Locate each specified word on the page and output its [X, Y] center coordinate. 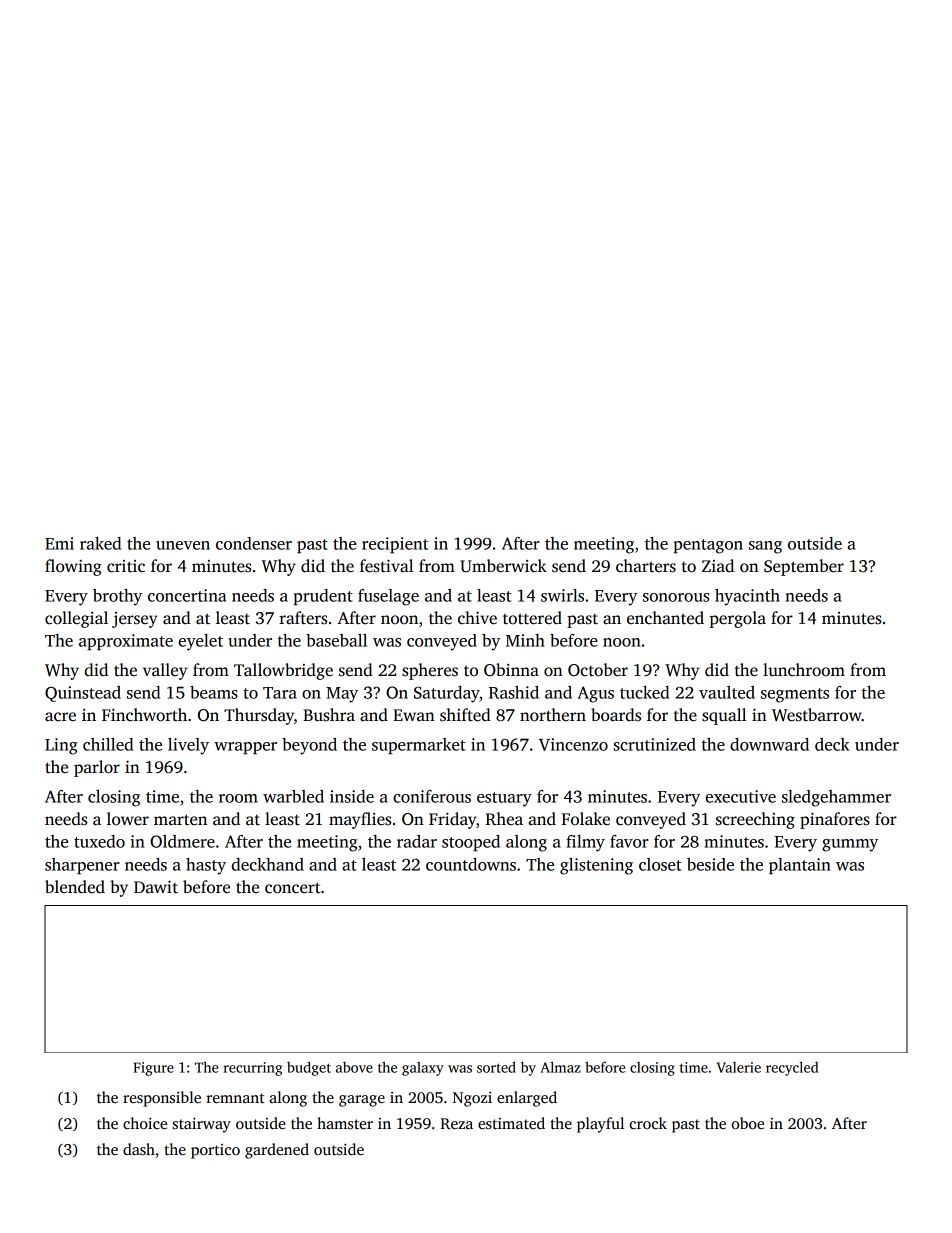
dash [139, 1149]
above [354, 1067]
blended [75, 887]
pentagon [708, 546]
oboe [747, 1123]
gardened [277, 1151]
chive [477, 618]
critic [126, 566]
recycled [792, 1068]
